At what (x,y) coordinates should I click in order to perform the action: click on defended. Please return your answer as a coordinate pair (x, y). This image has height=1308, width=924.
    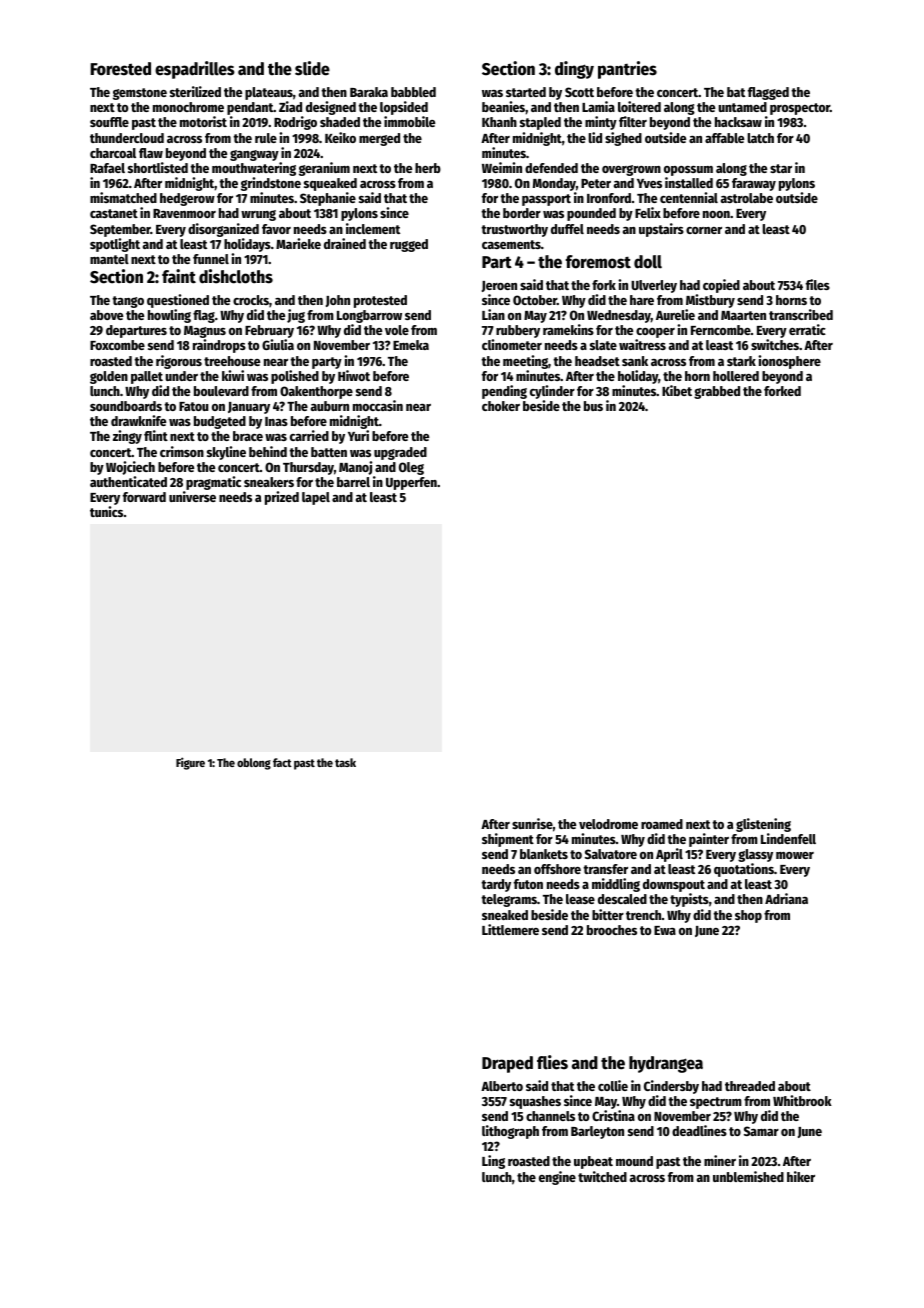
    Looking at the image, I should click on (551, 168).
